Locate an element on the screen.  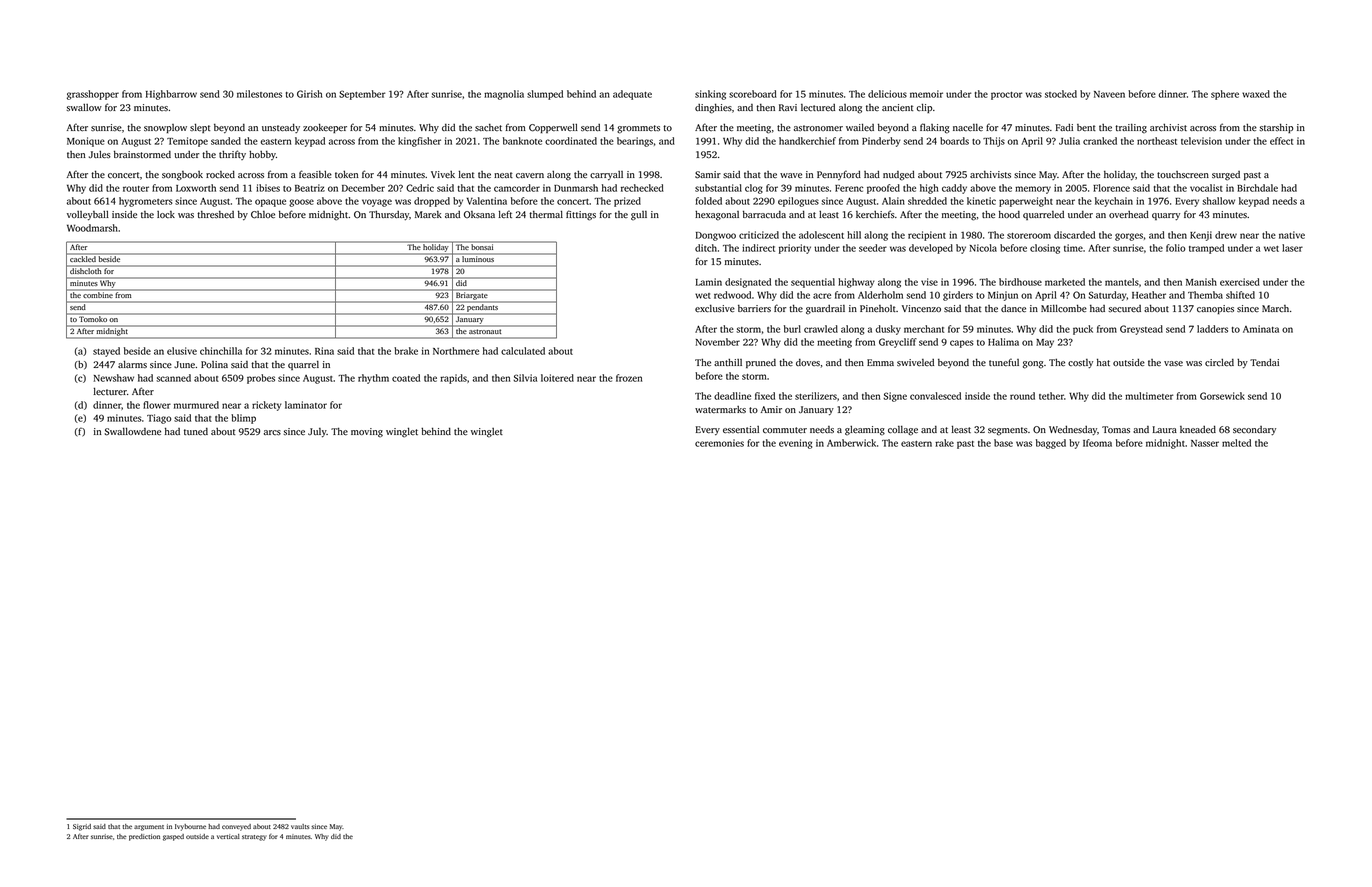
Ifeoma is located at coordinates (1097, 443).
